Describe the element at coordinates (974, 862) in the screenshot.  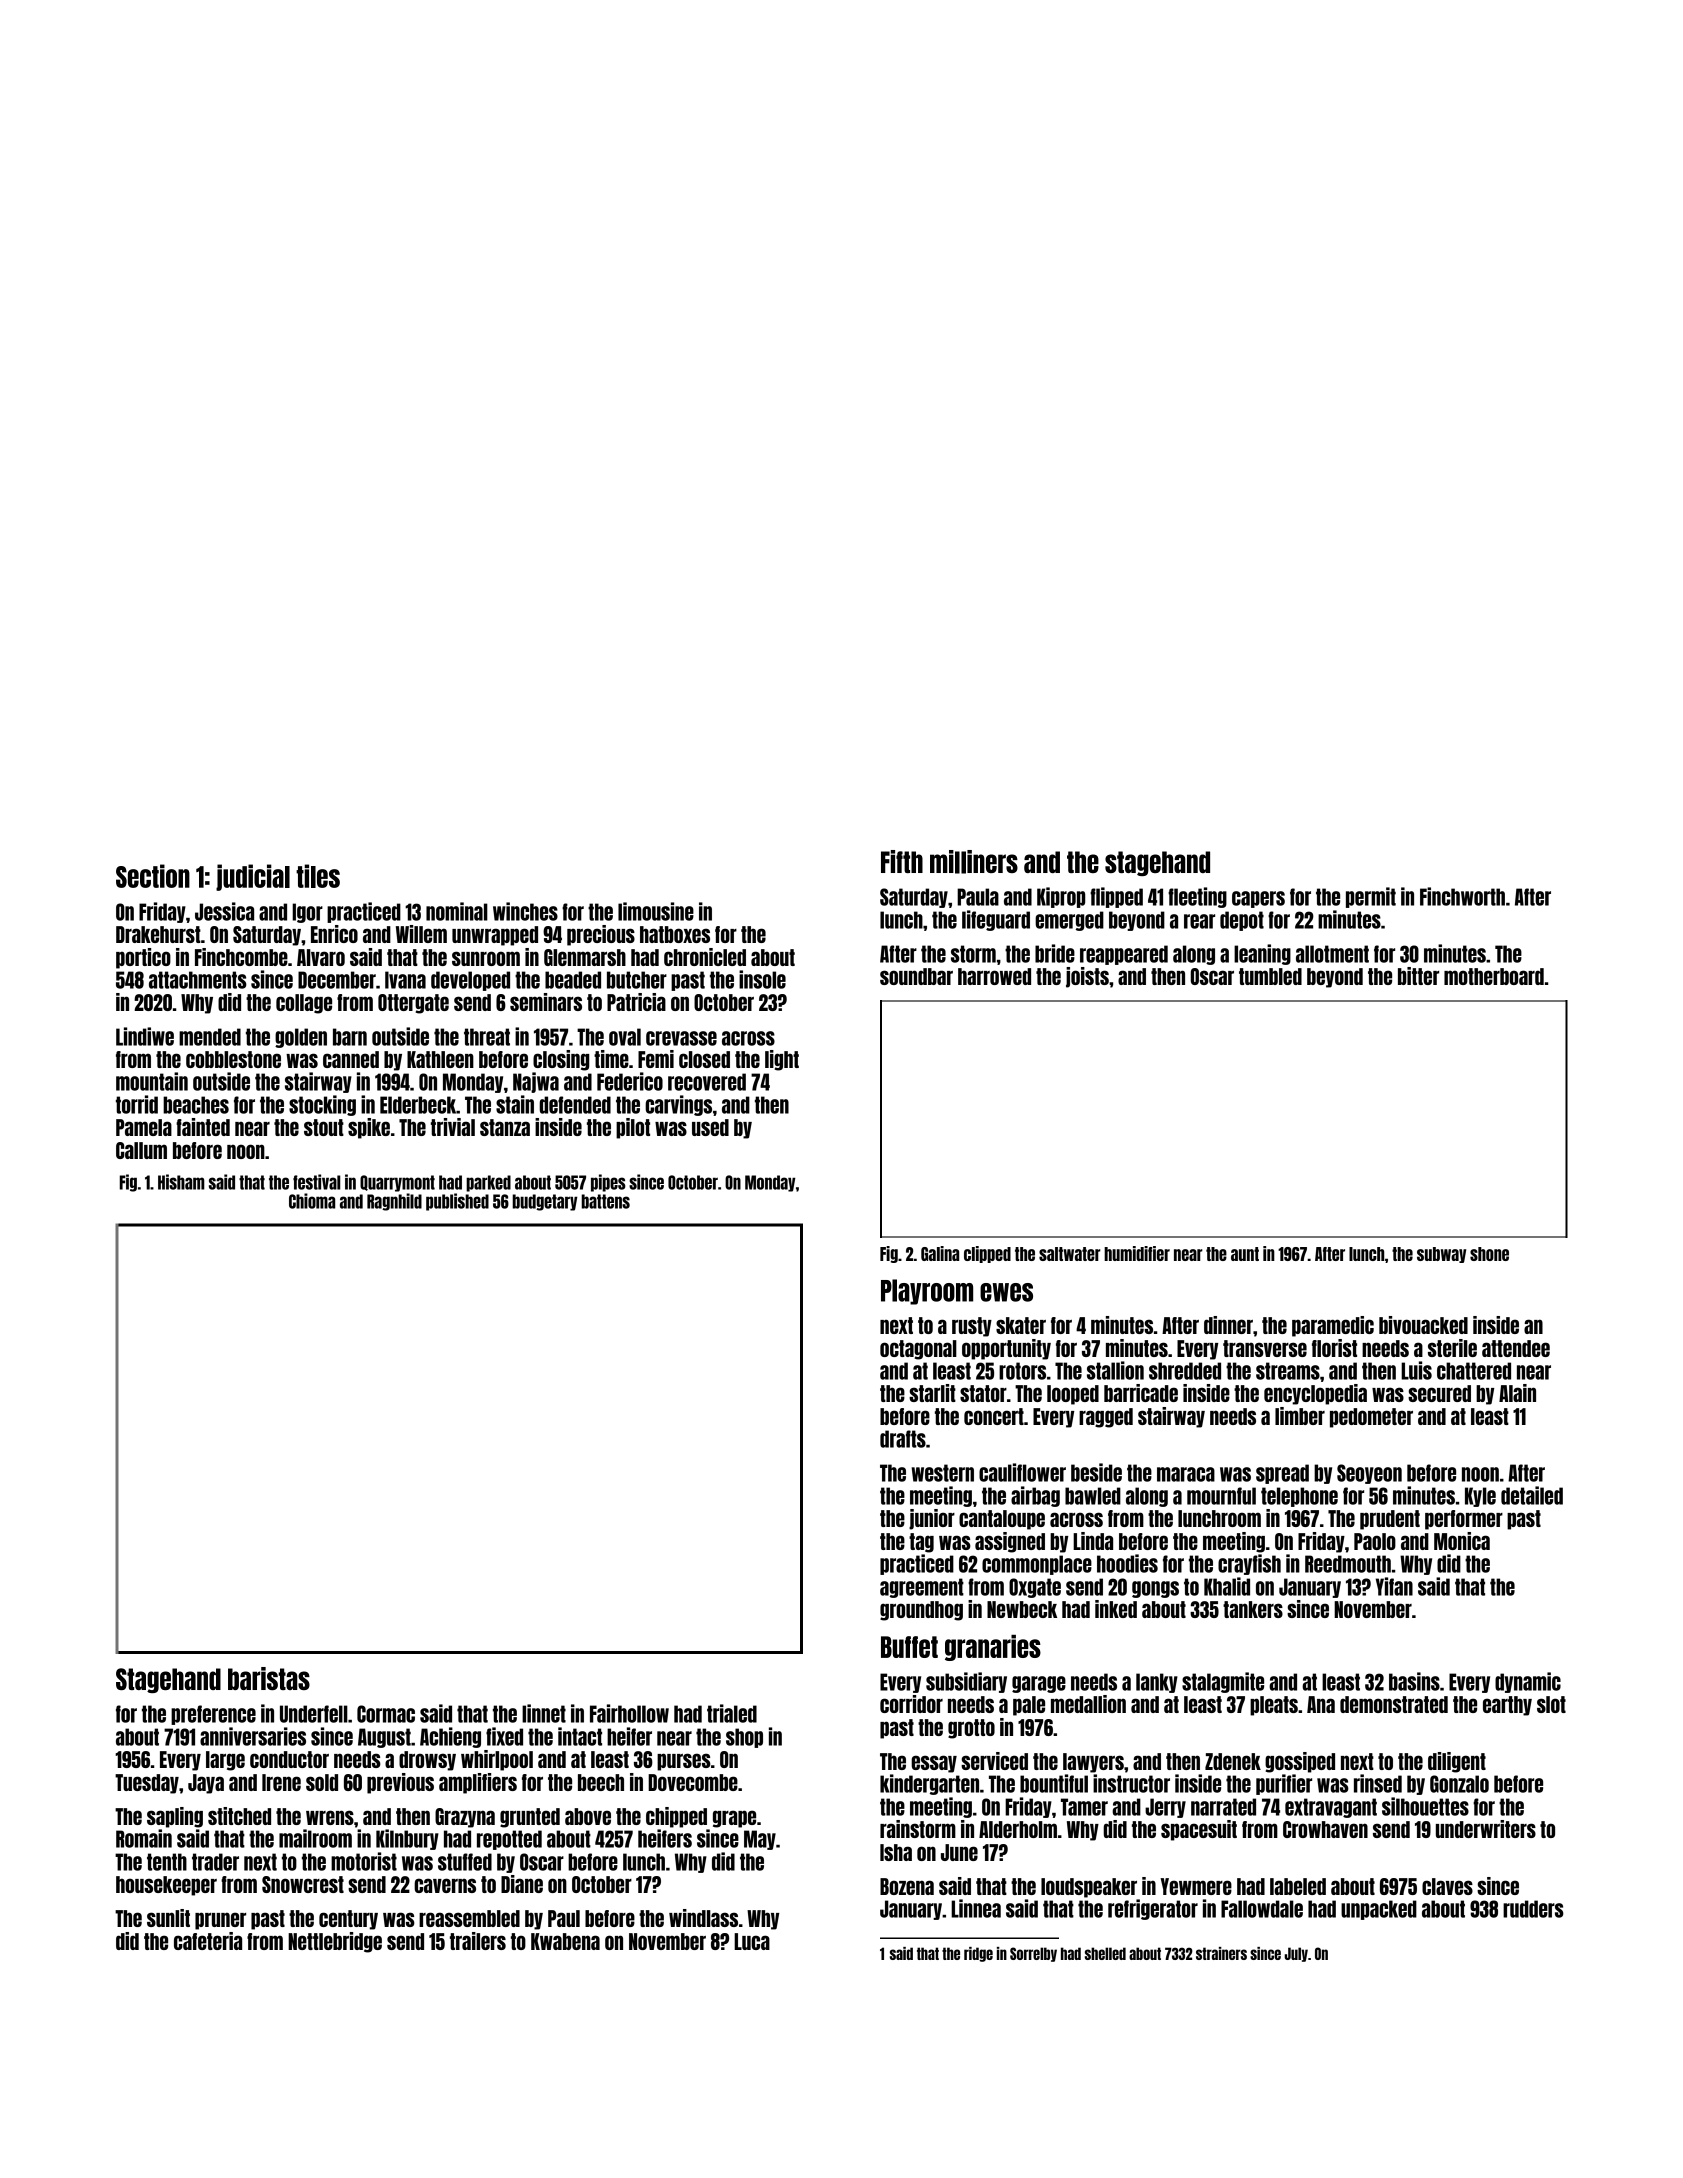
I see `milliners` at that location.
